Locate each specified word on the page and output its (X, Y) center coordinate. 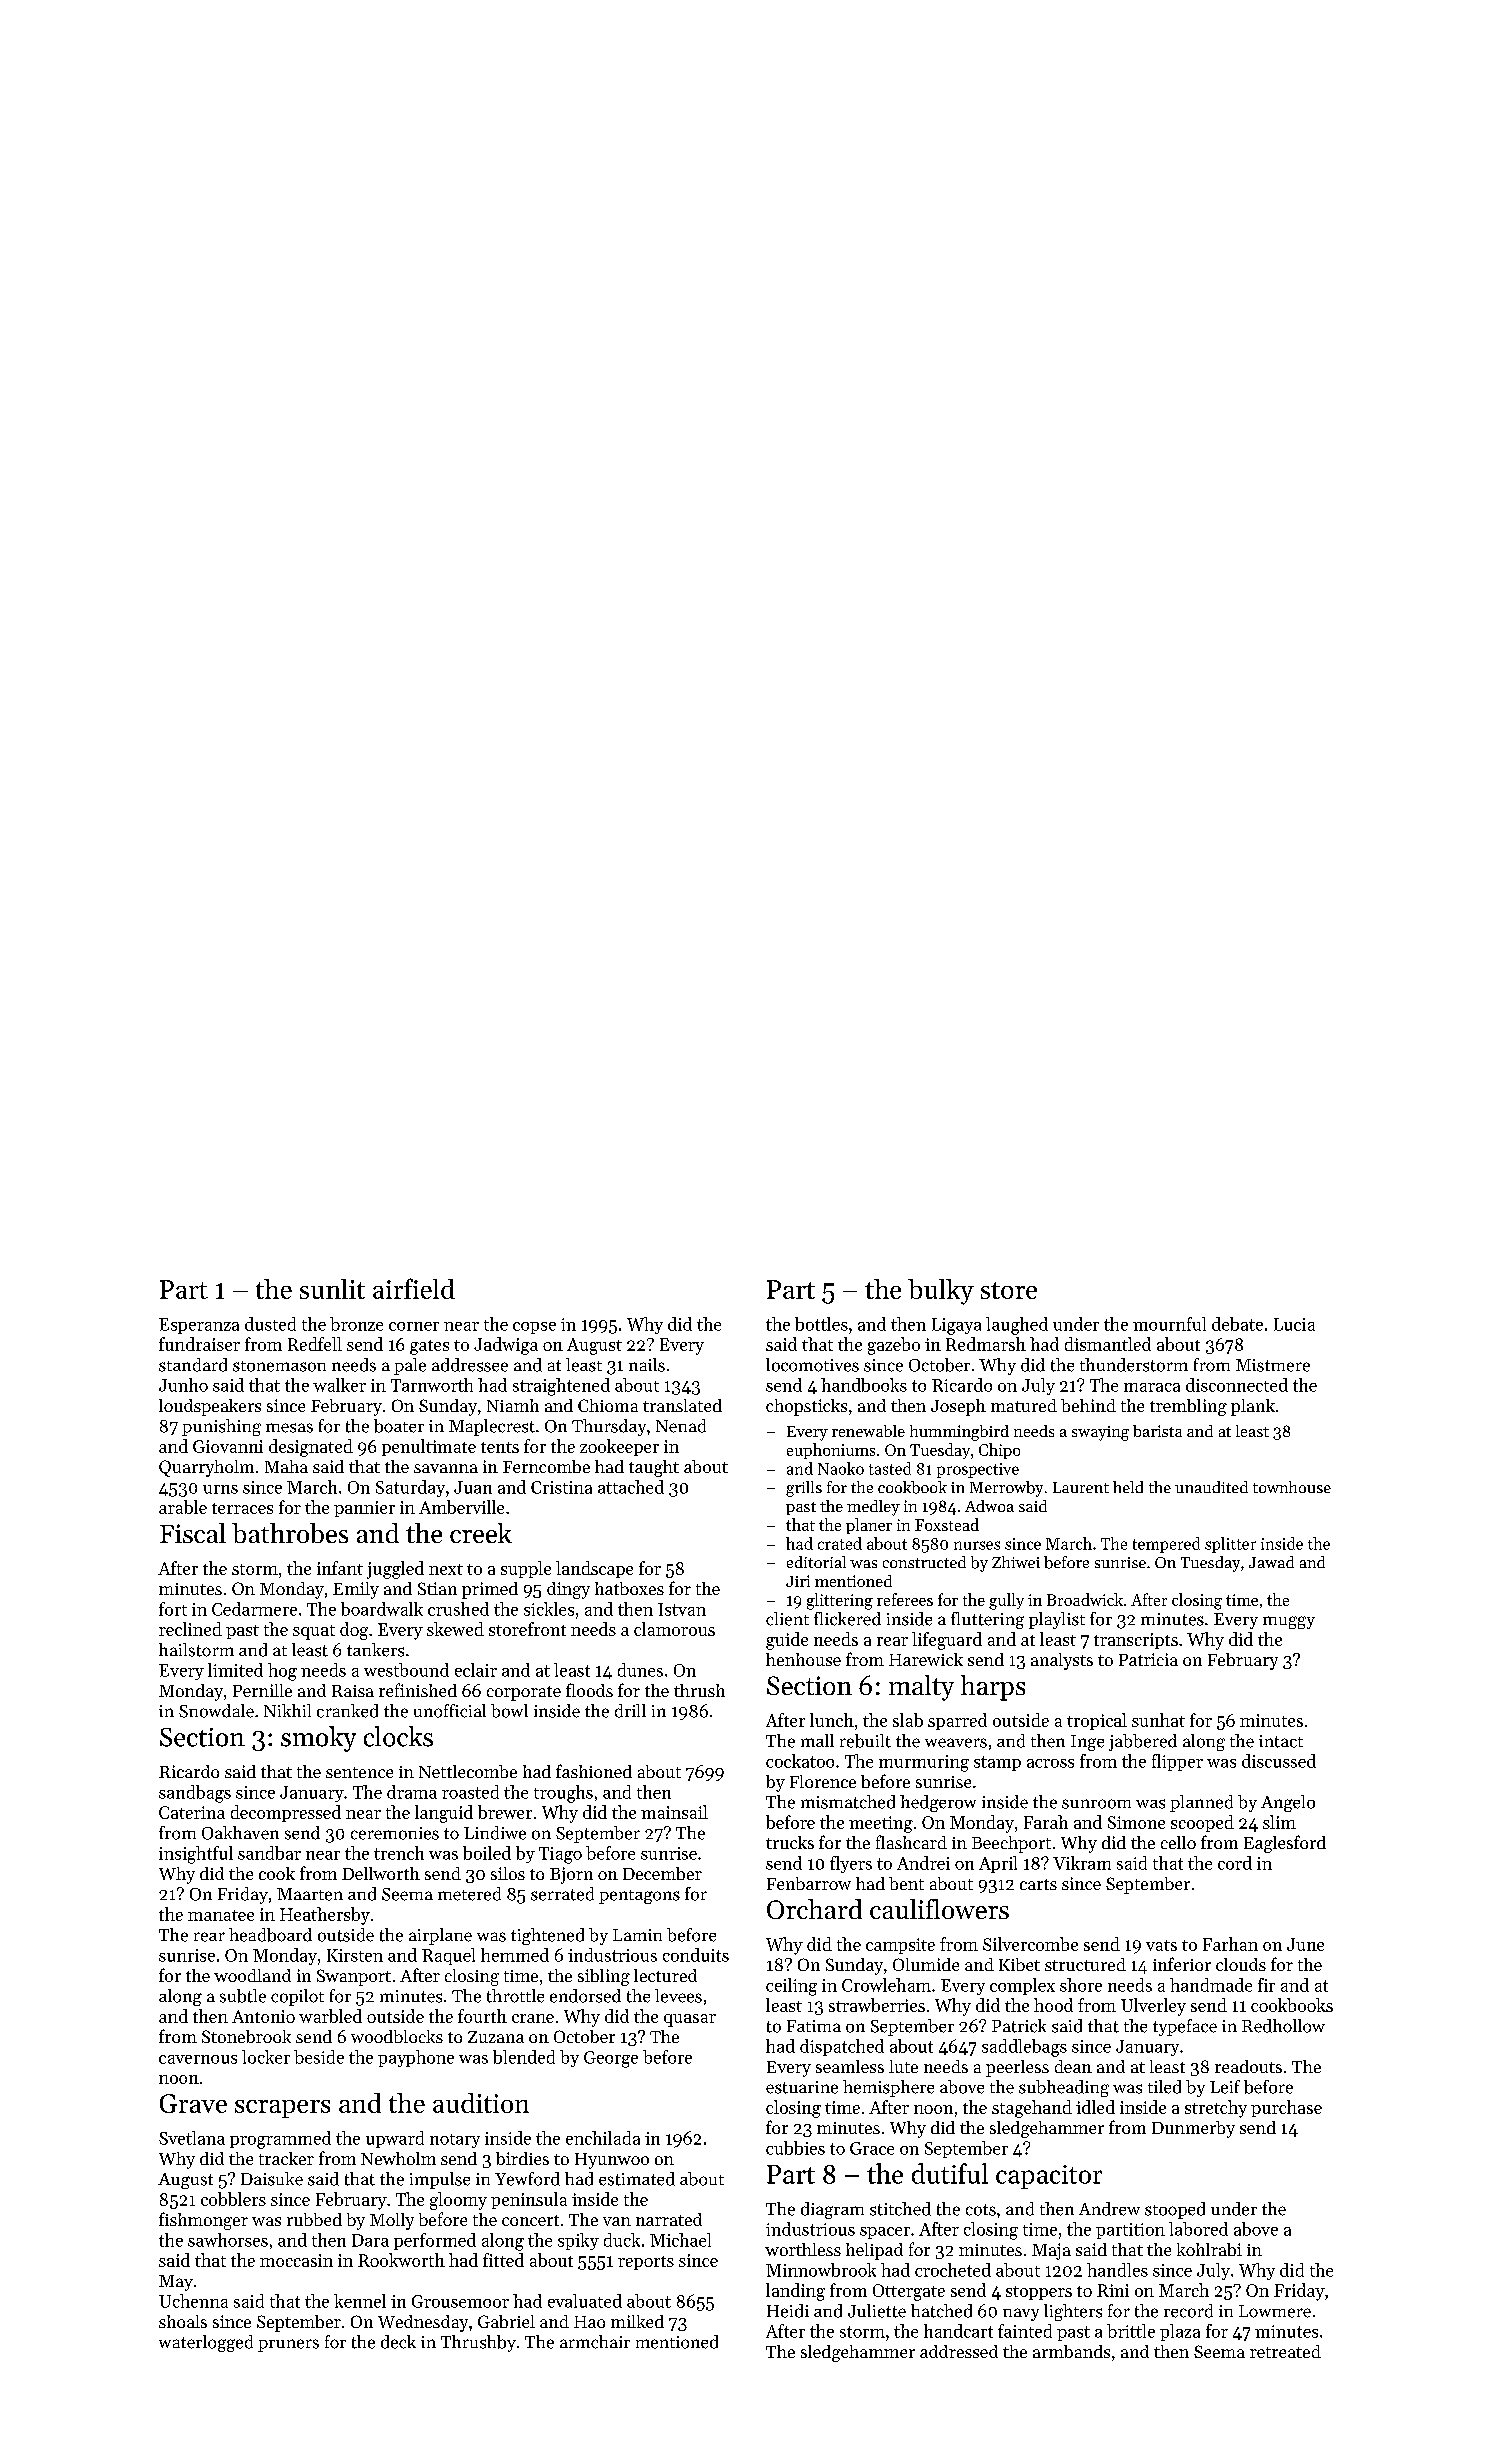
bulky (941, 1292)
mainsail (674, 1812)
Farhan (1230, 1944)
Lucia (1294, 1324)
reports (646, 2263)
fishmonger (203, 2221)
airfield (414, 1288)
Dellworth (381, 1873)
